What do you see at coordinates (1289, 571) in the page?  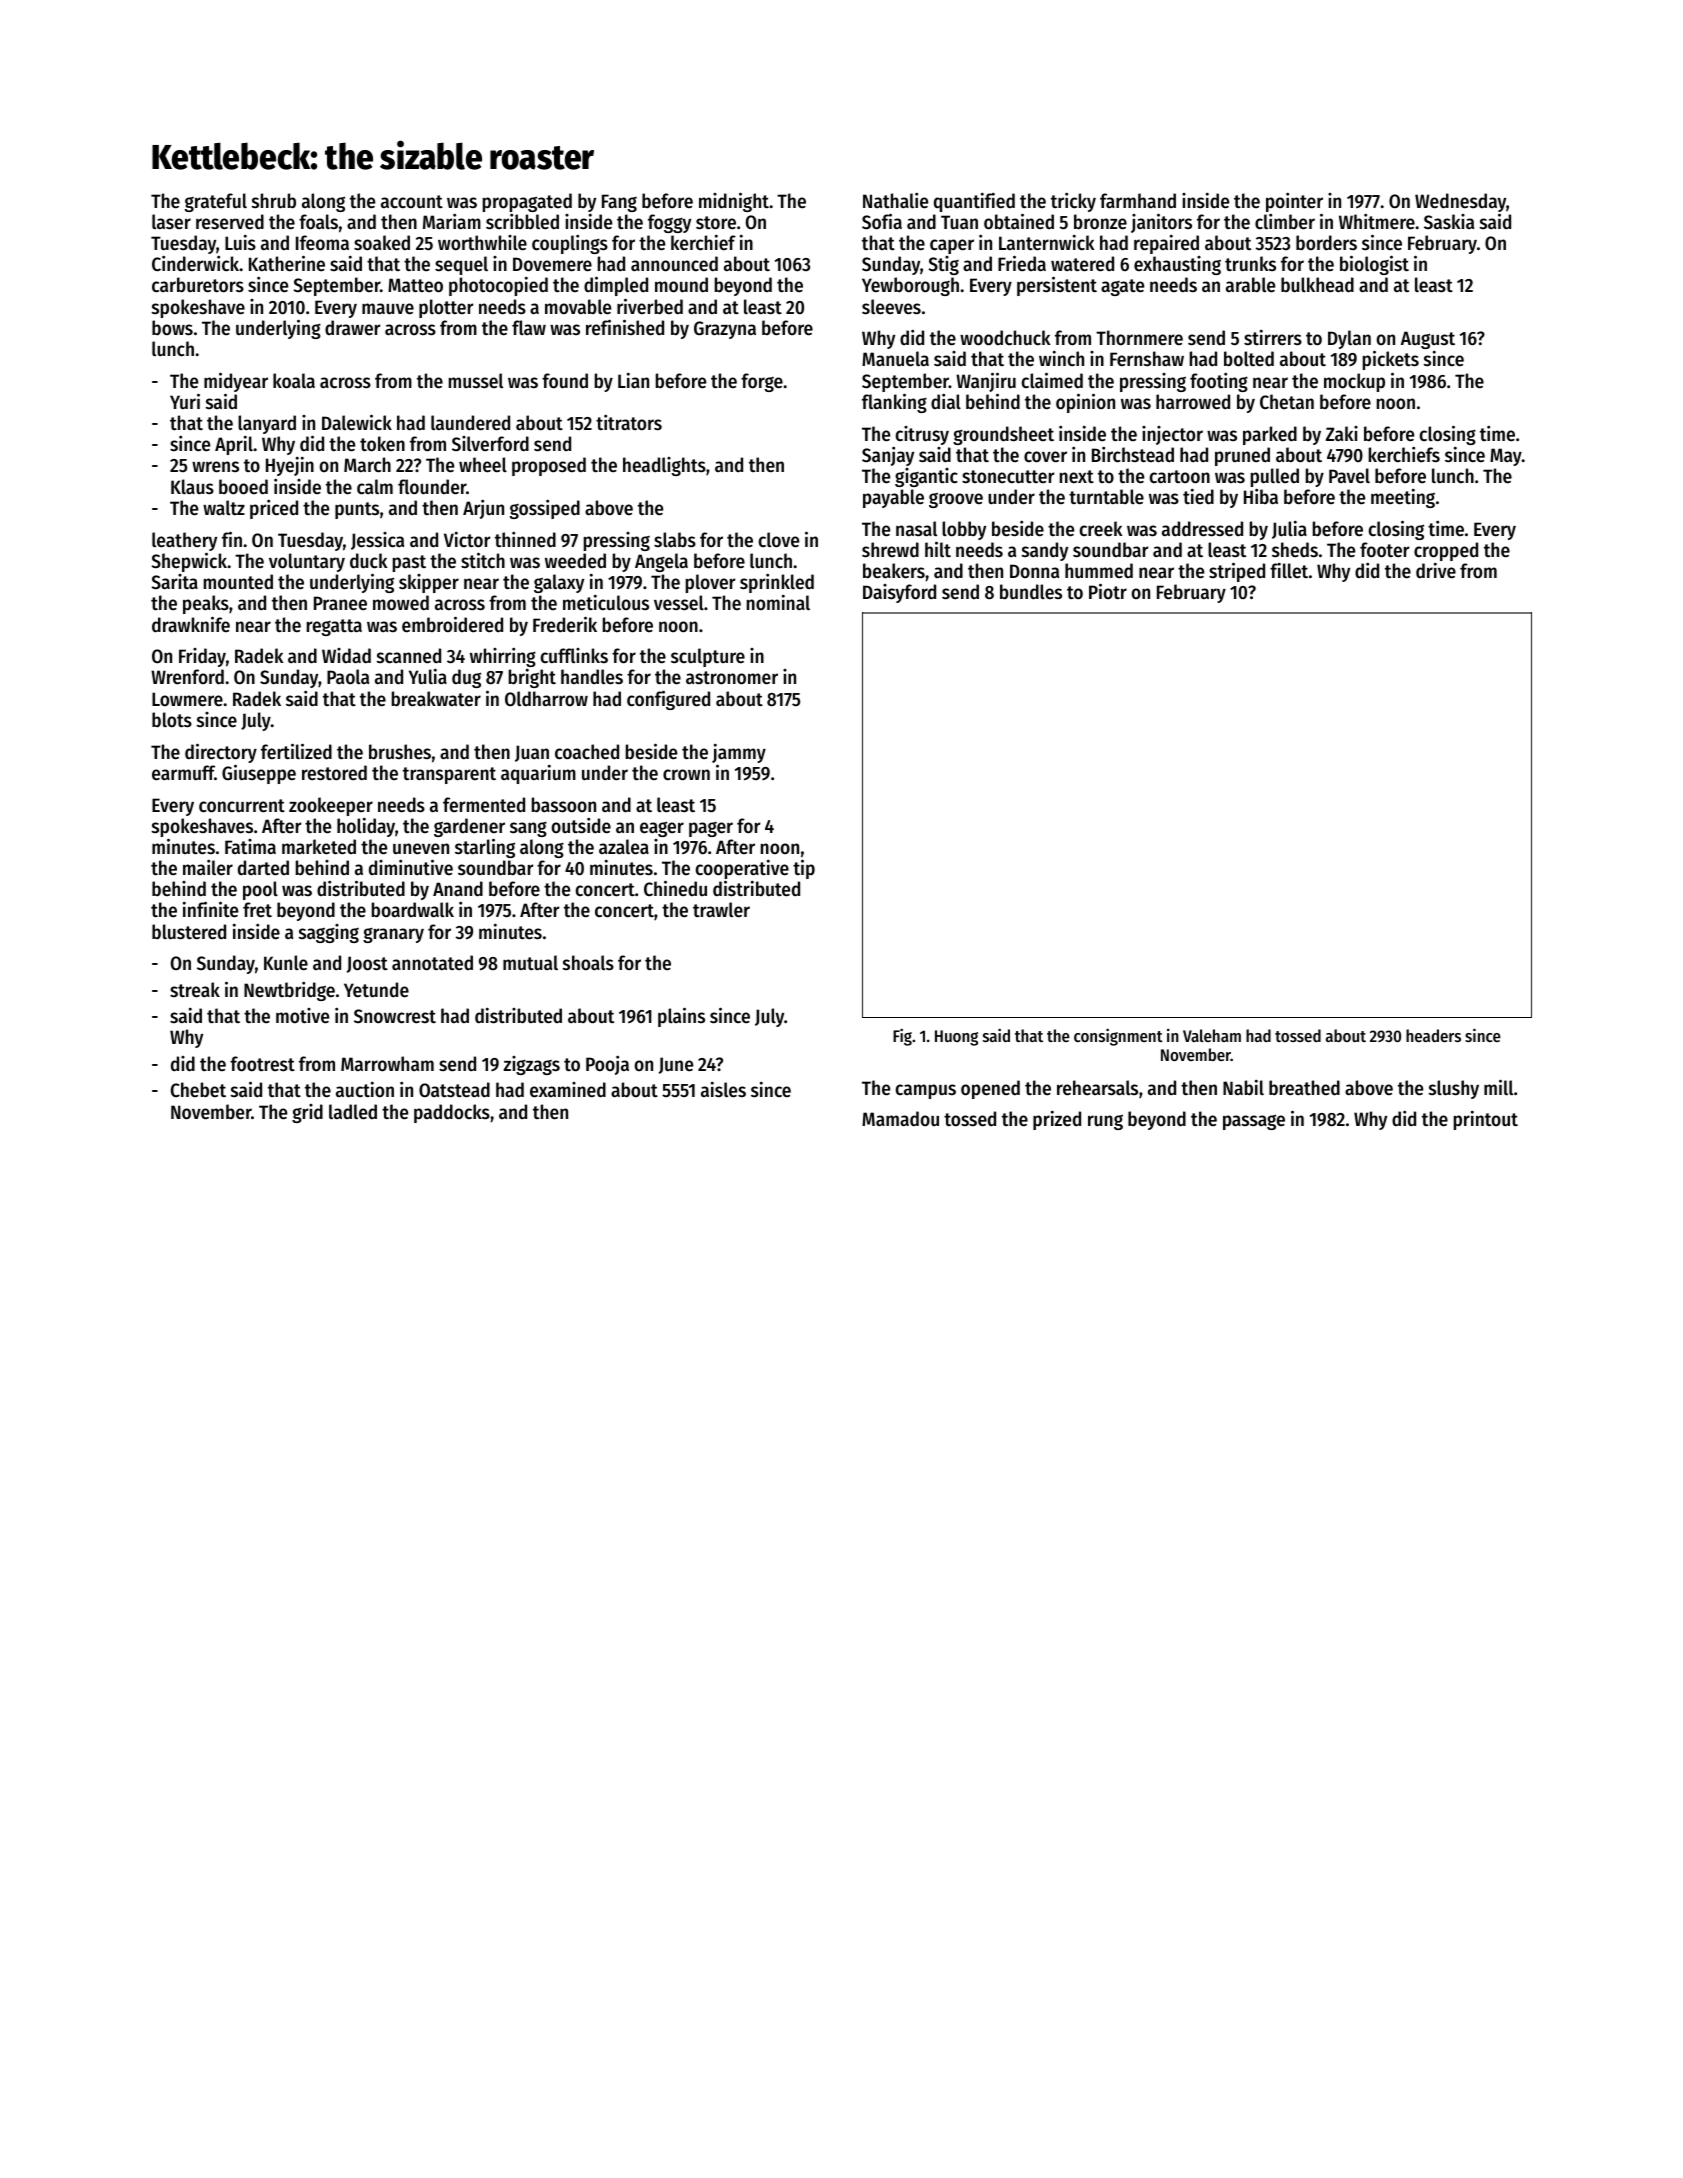 I see `fillet` at bounding box center [1289, 571].
